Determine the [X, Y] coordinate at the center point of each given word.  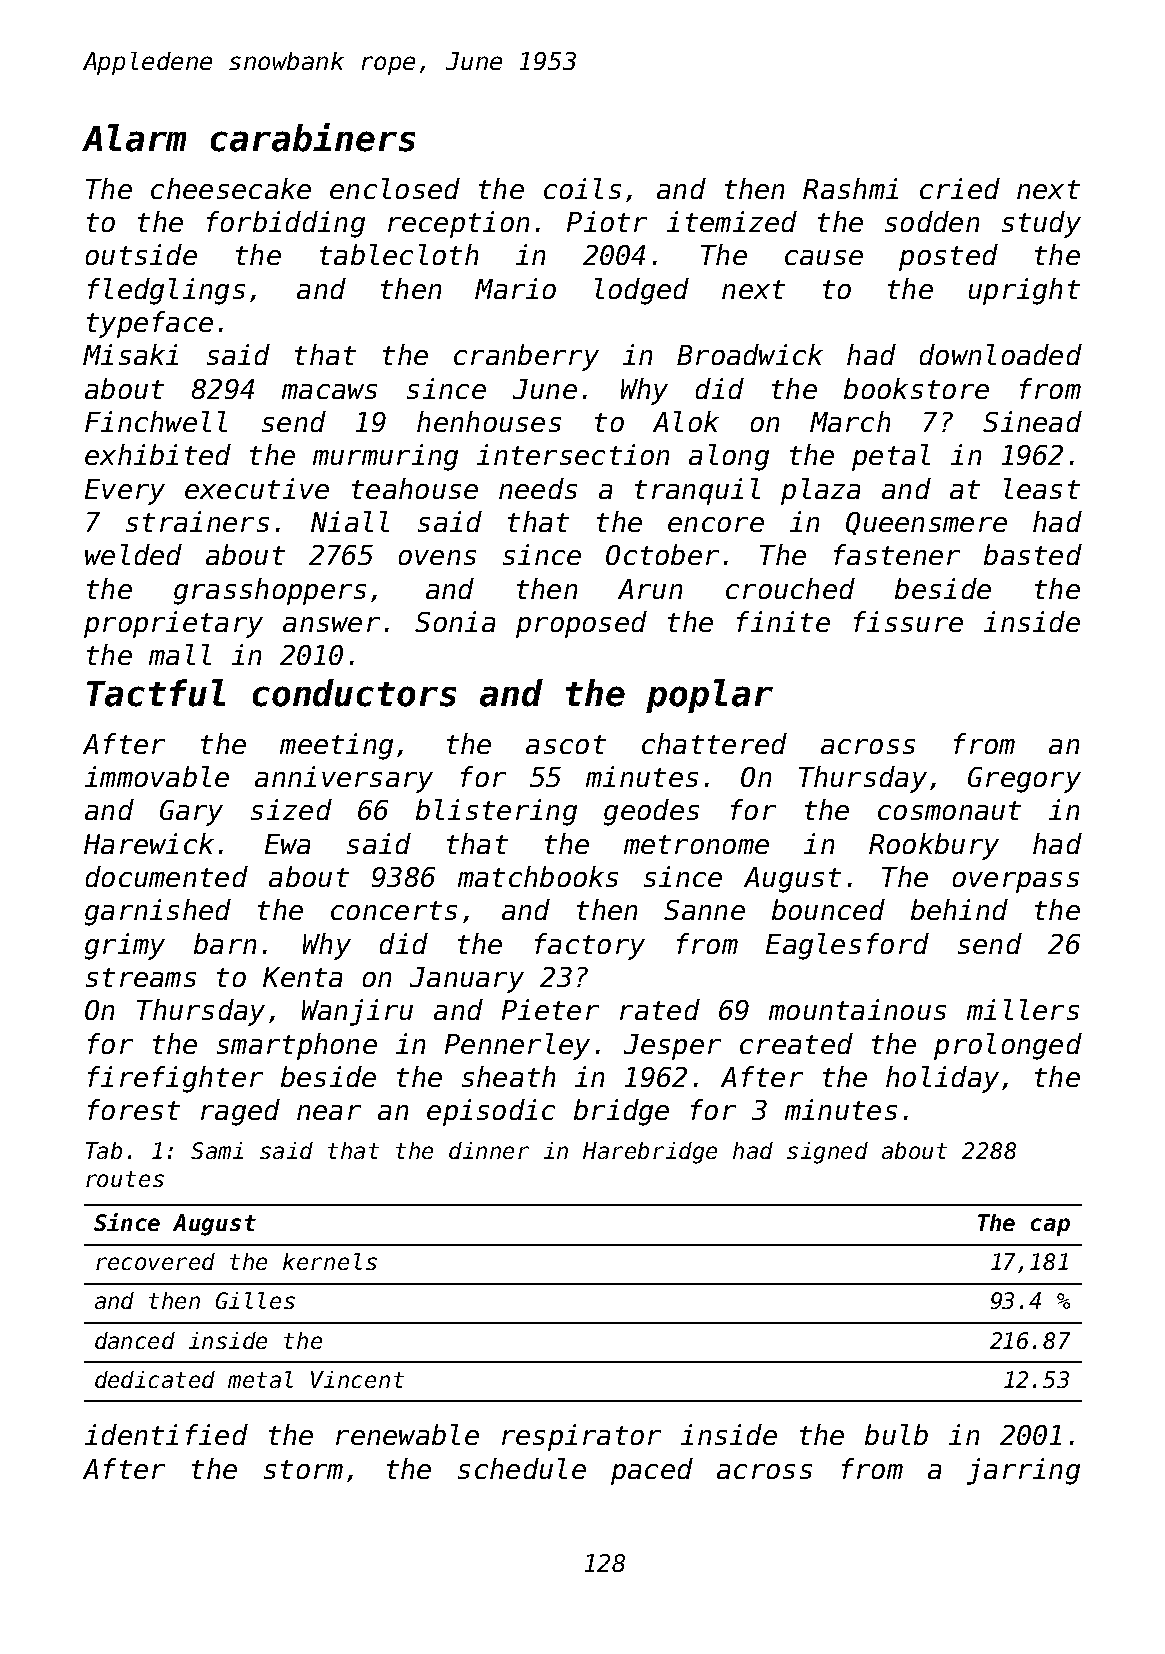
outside [141, 254]
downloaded [1001, 354]
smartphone [297, 1046]
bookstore [916, 388]
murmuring [385, 457]
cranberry [526, 357]
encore [716, 524]
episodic [491, 1112]
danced [135, 1340]
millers [1023, 1009]
